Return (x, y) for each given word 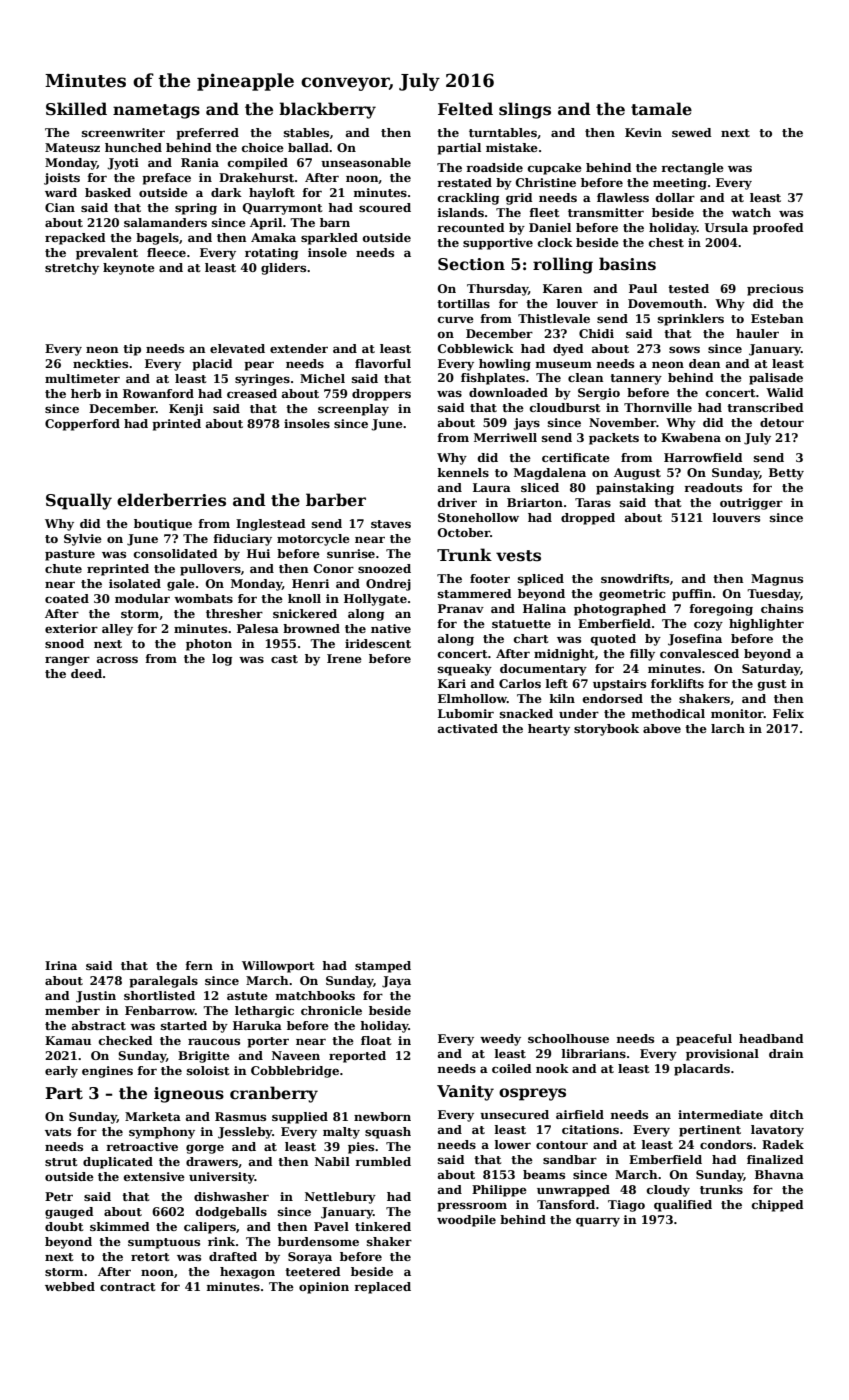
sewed (692, 132)
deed (86, 673)
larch (728, 728)
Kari (452, 683)
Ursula (726, 227)
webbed (70, 1286)
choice (263, 147)
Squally (79, 501)
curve (456, 319)
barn (335, 222)
